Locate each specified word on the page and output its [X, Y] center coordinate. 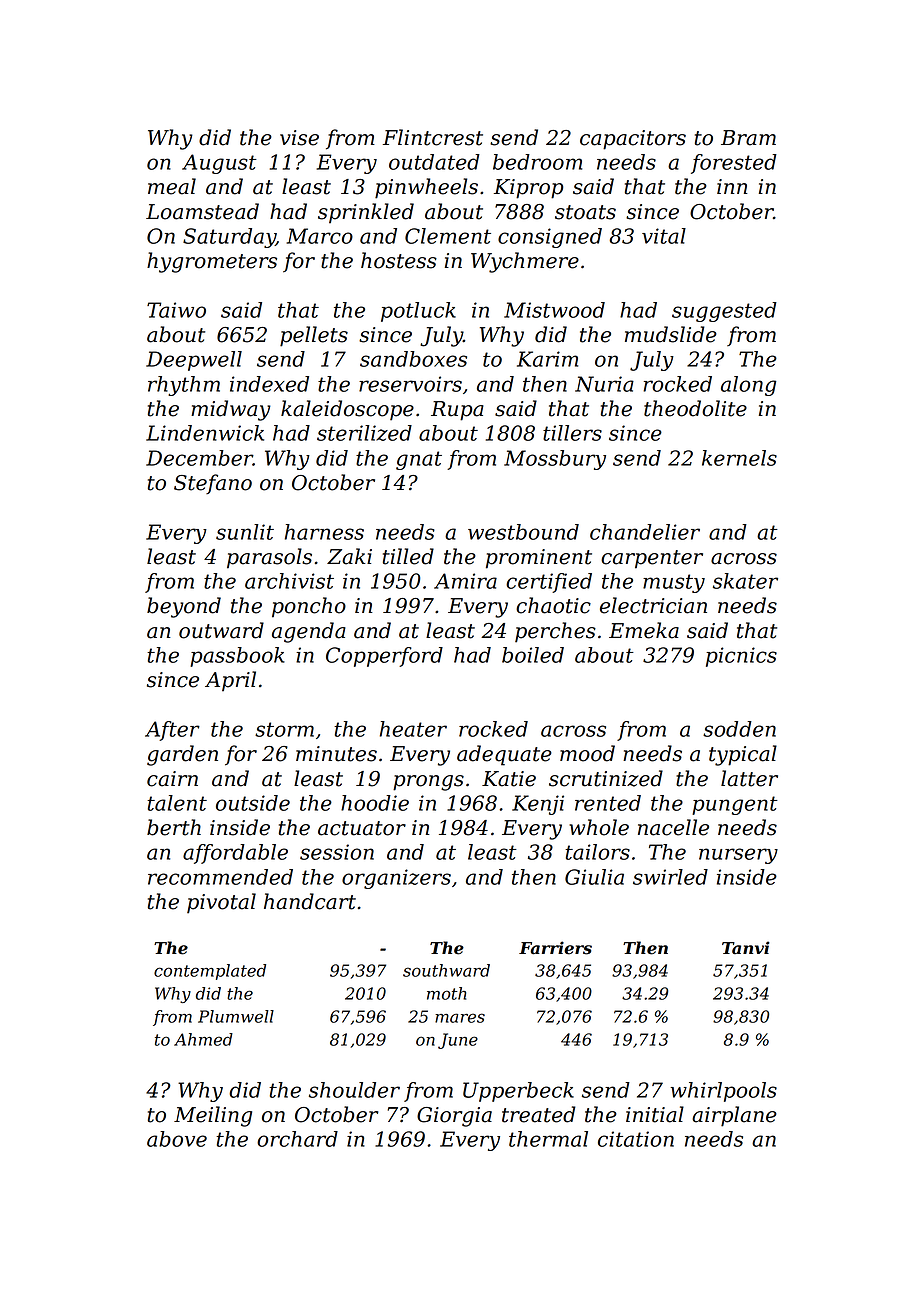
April [230, 681]
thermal [548, 1139]
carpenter [652, 559]
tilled [408, 556]
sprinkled [366, 213]
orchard [297, 1139]
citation [636, 1139]
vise [299, 138]
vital [664, 236]
